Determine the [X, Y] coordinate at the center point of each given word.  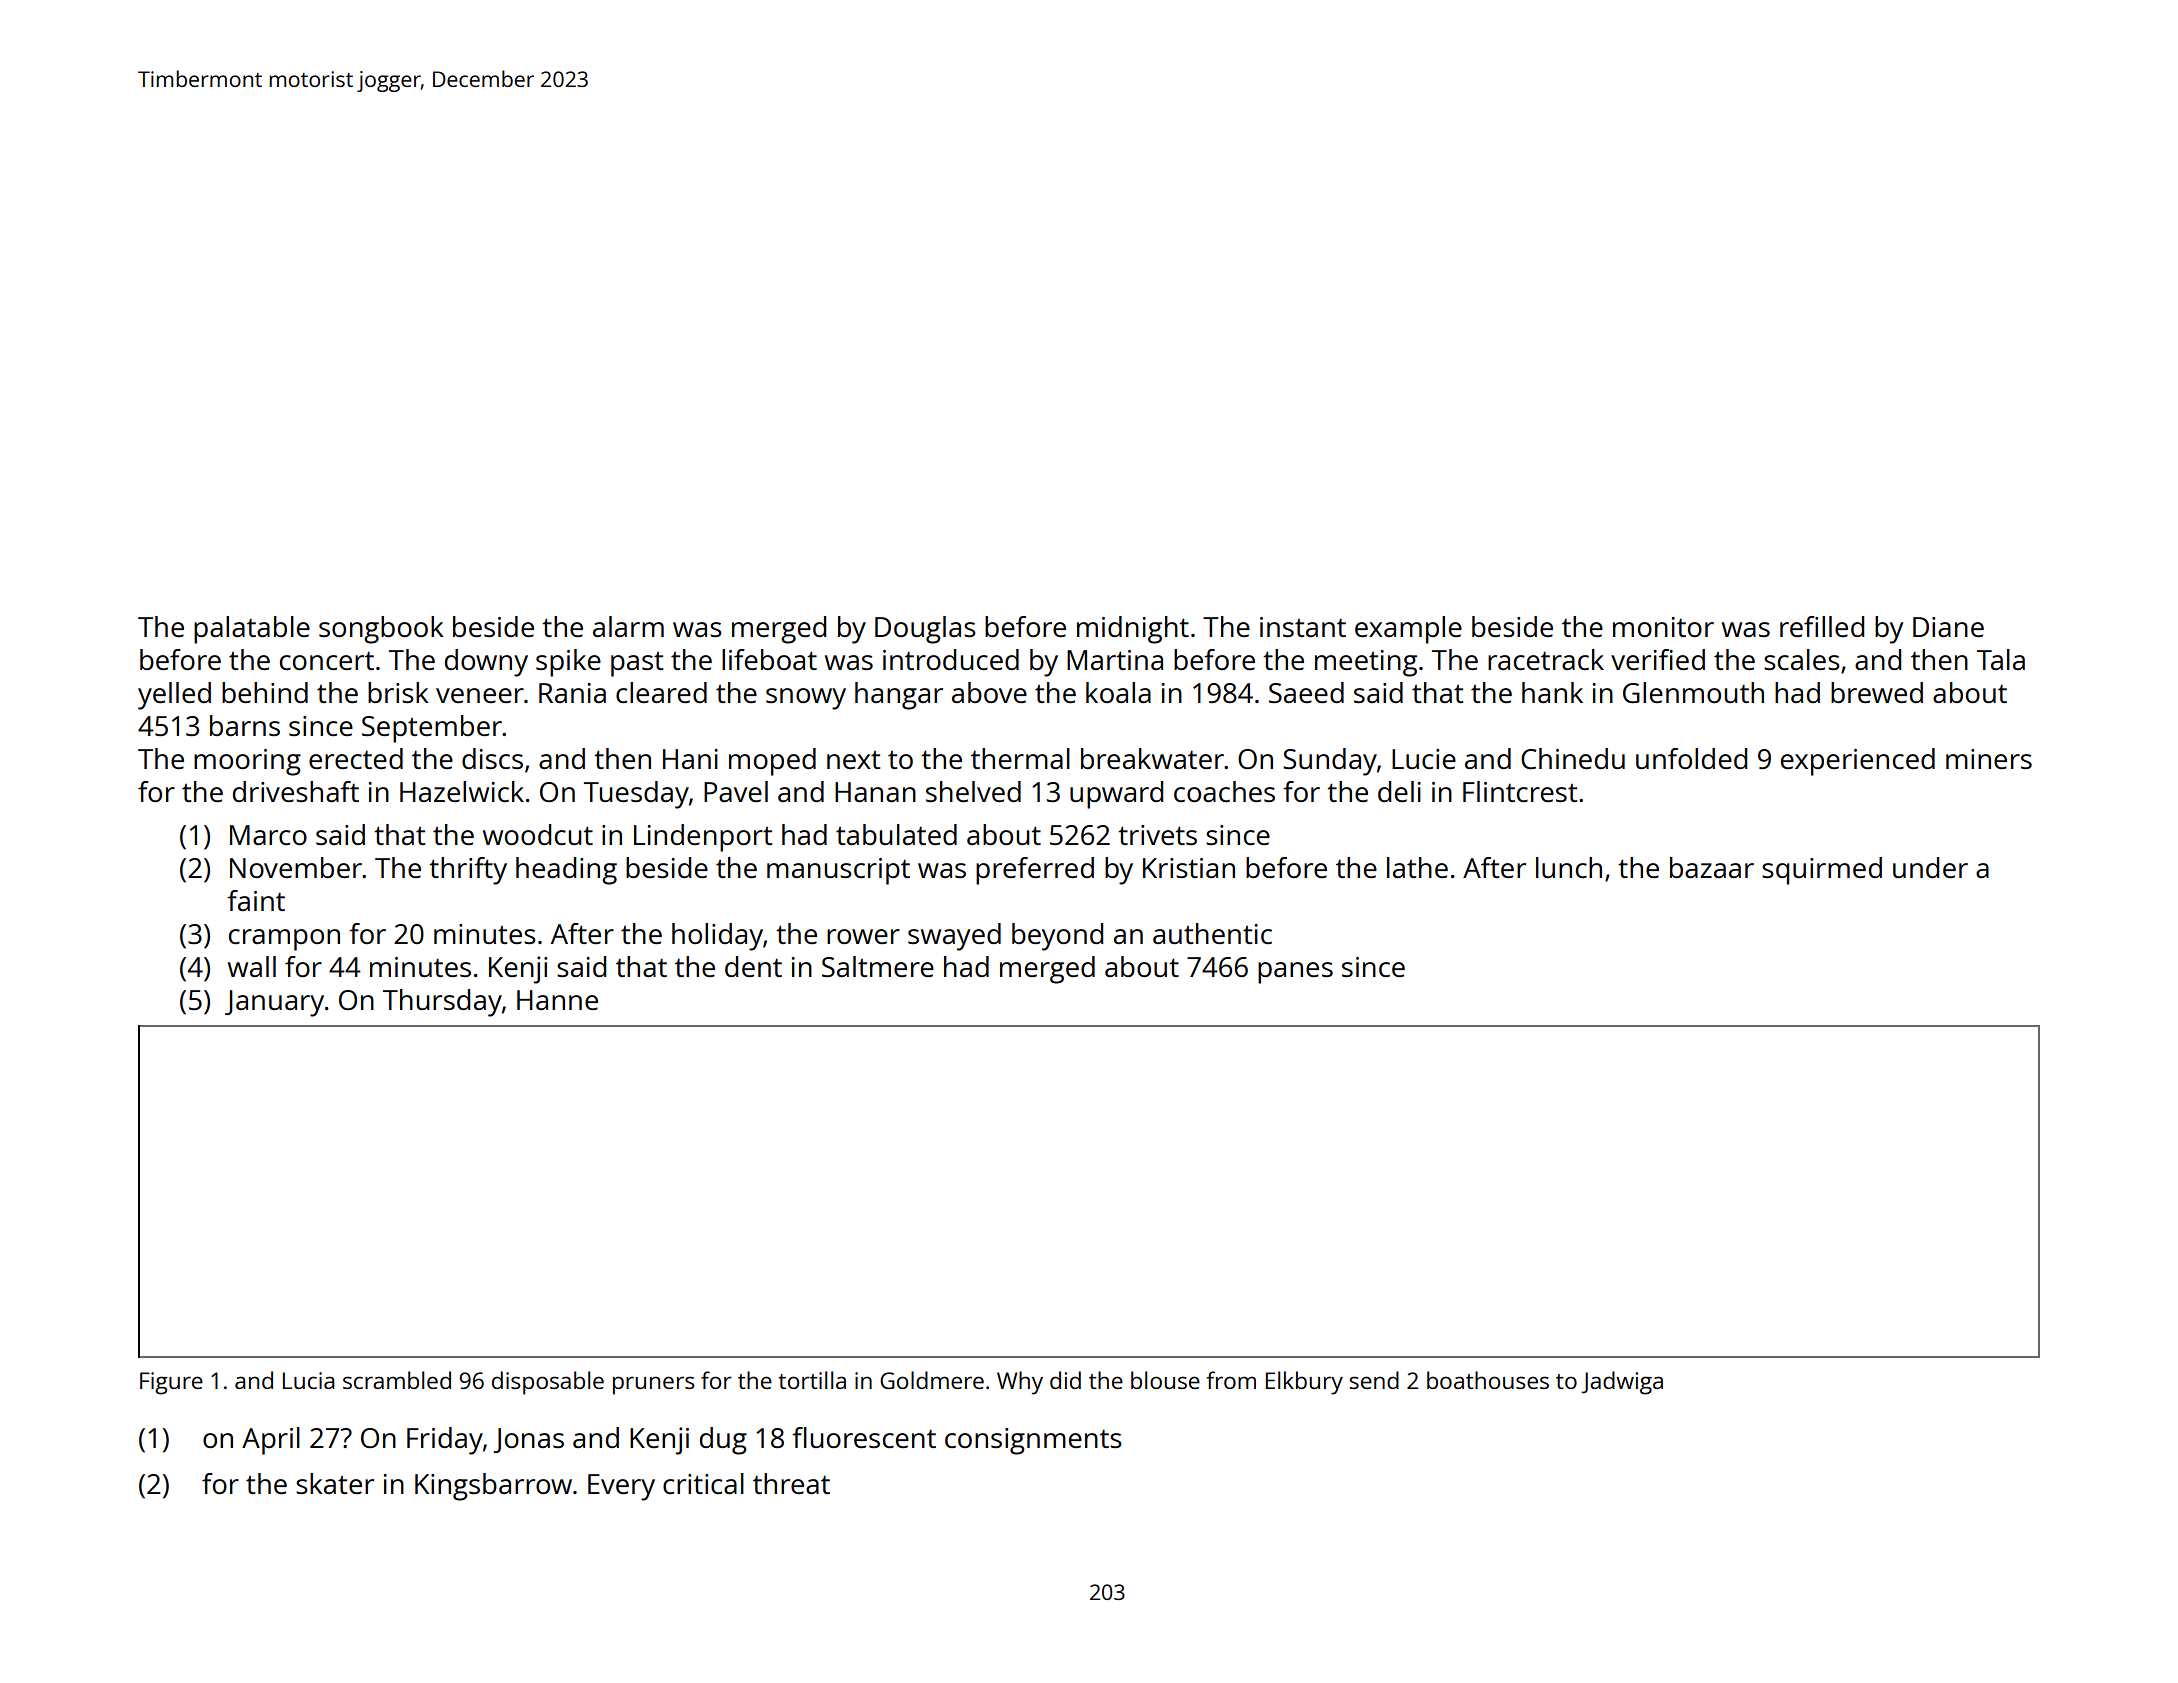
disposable [548, 1383]
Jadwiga [1622, 1383]
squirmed [1822, 871]
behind [265, 692]
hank [1552, 692]
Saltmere [878, 966]
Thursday [442, 1003]
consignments [1033, 1441]
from [1231, 1380]
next [853, 760]
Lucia [309, 1380]
